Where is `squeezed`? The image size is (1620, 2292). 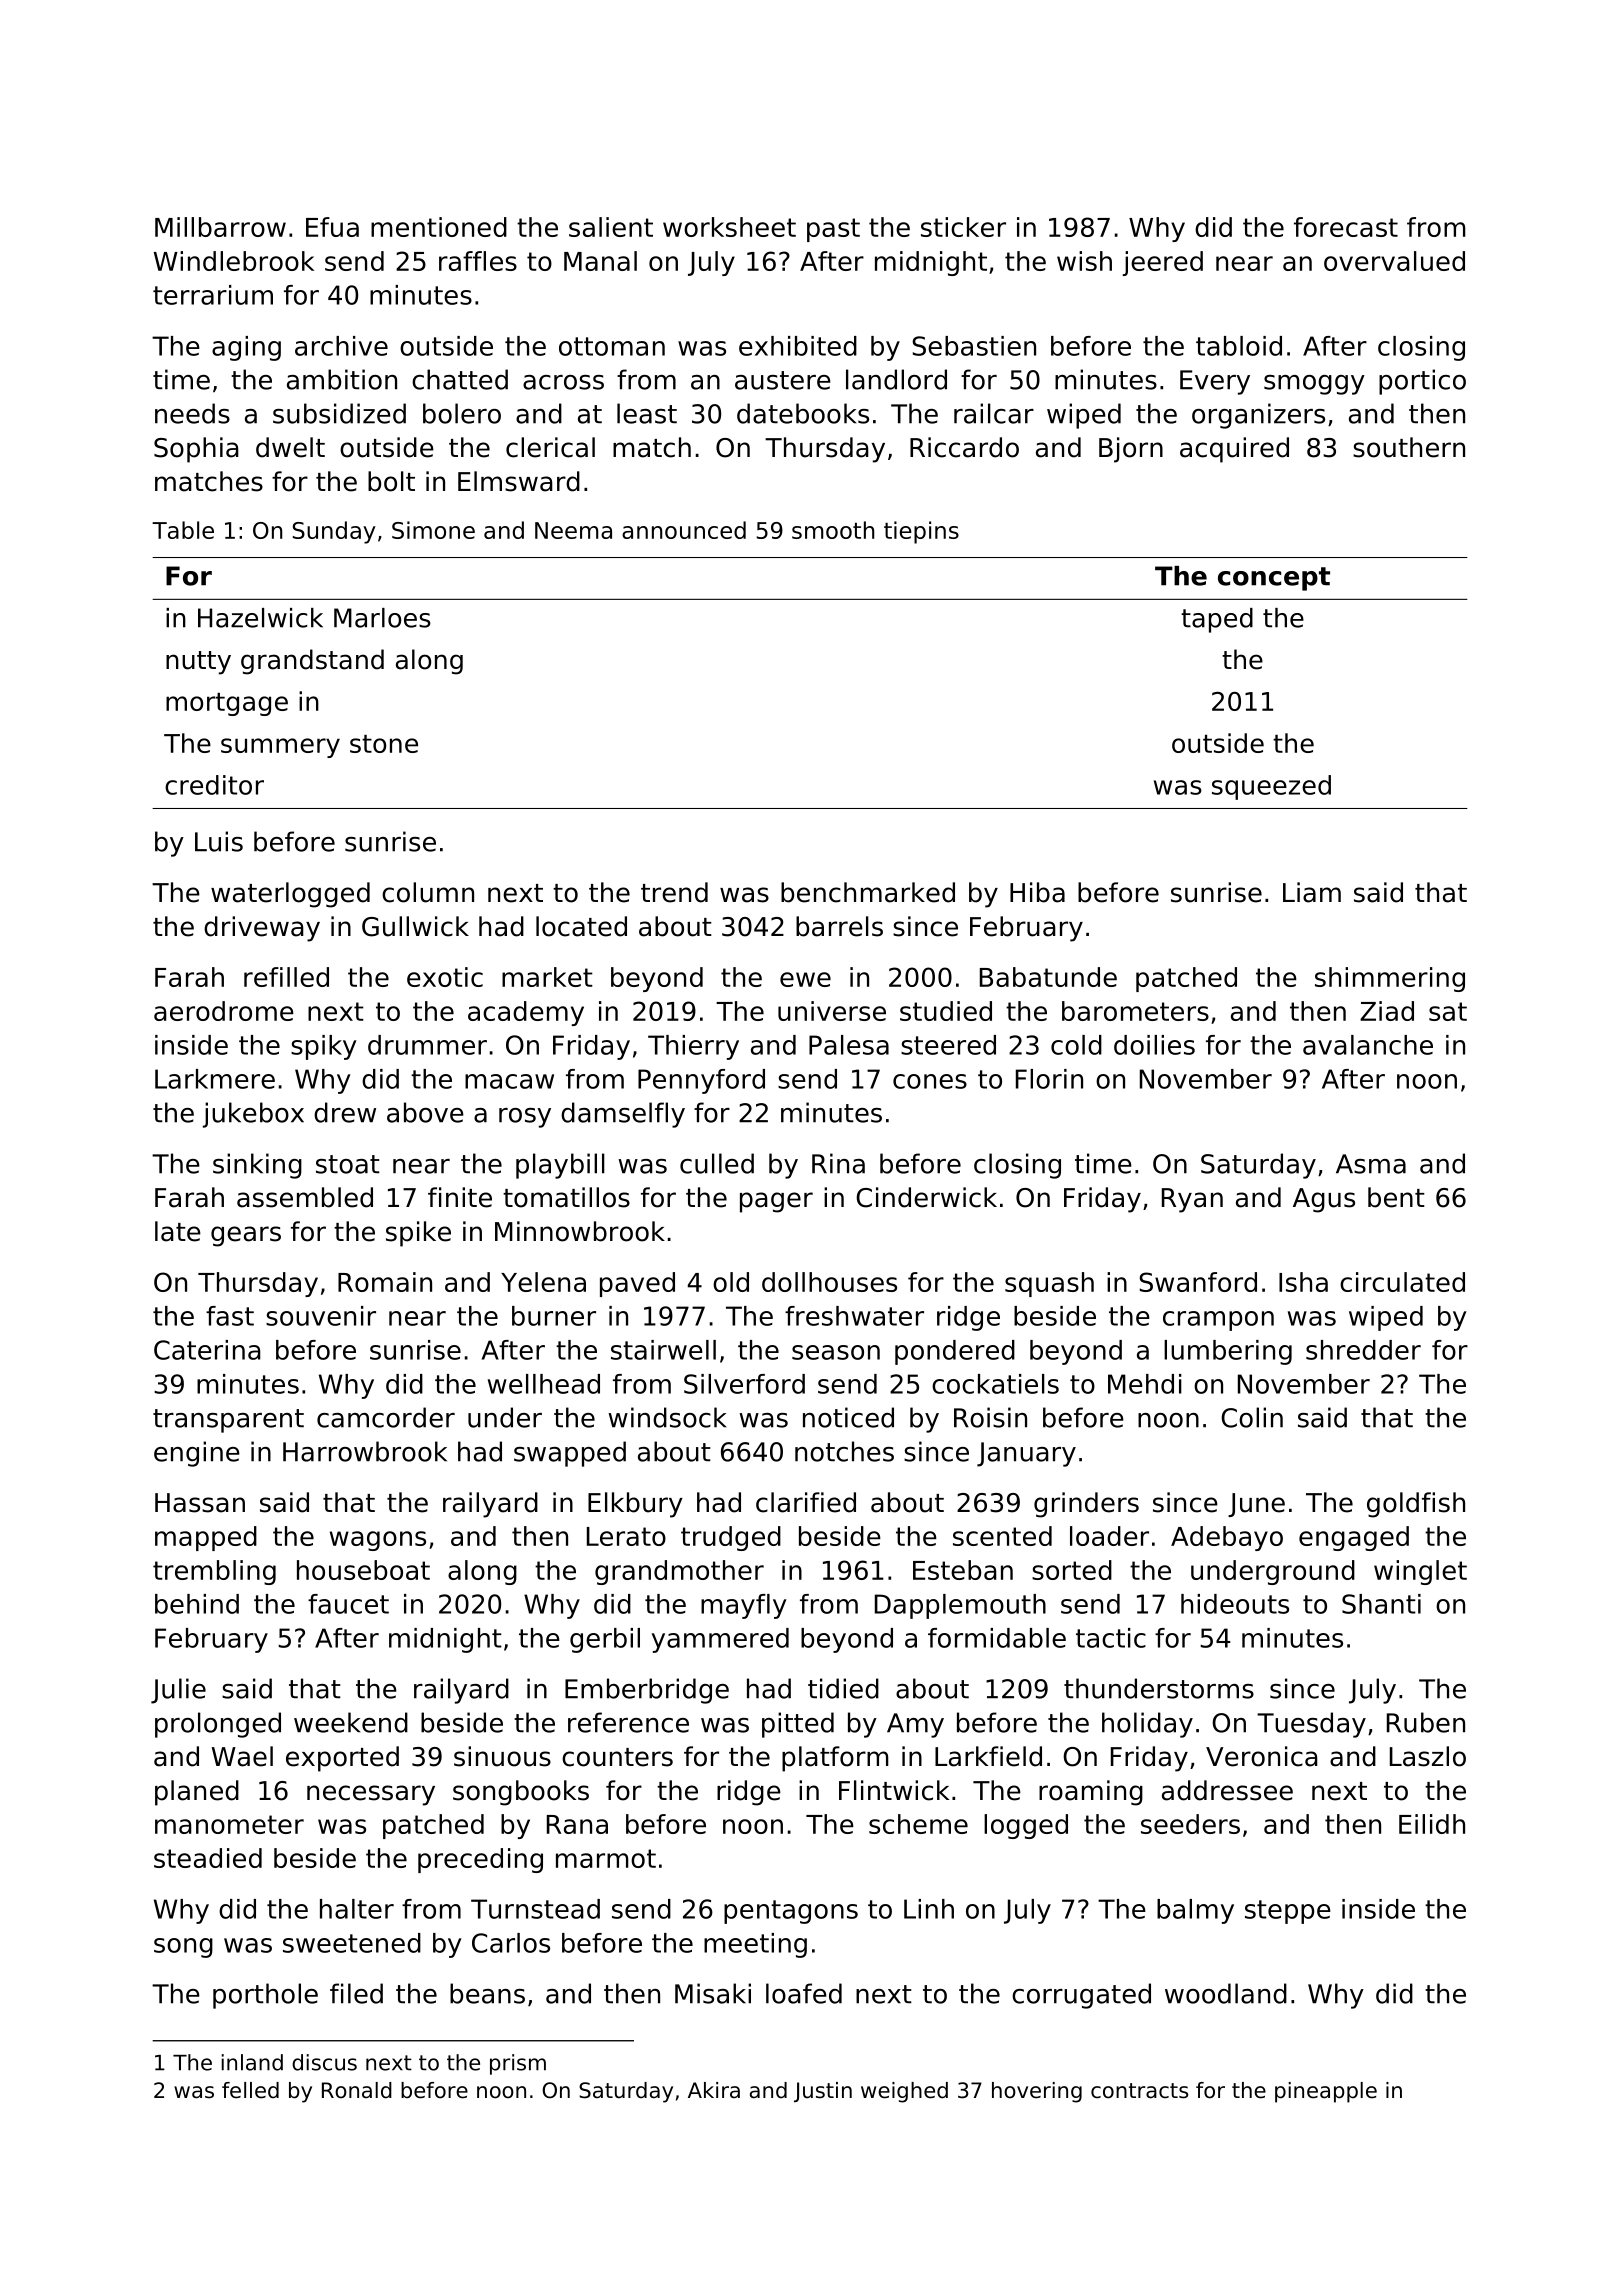
squeezed is located at coordinates (1271, 787).
